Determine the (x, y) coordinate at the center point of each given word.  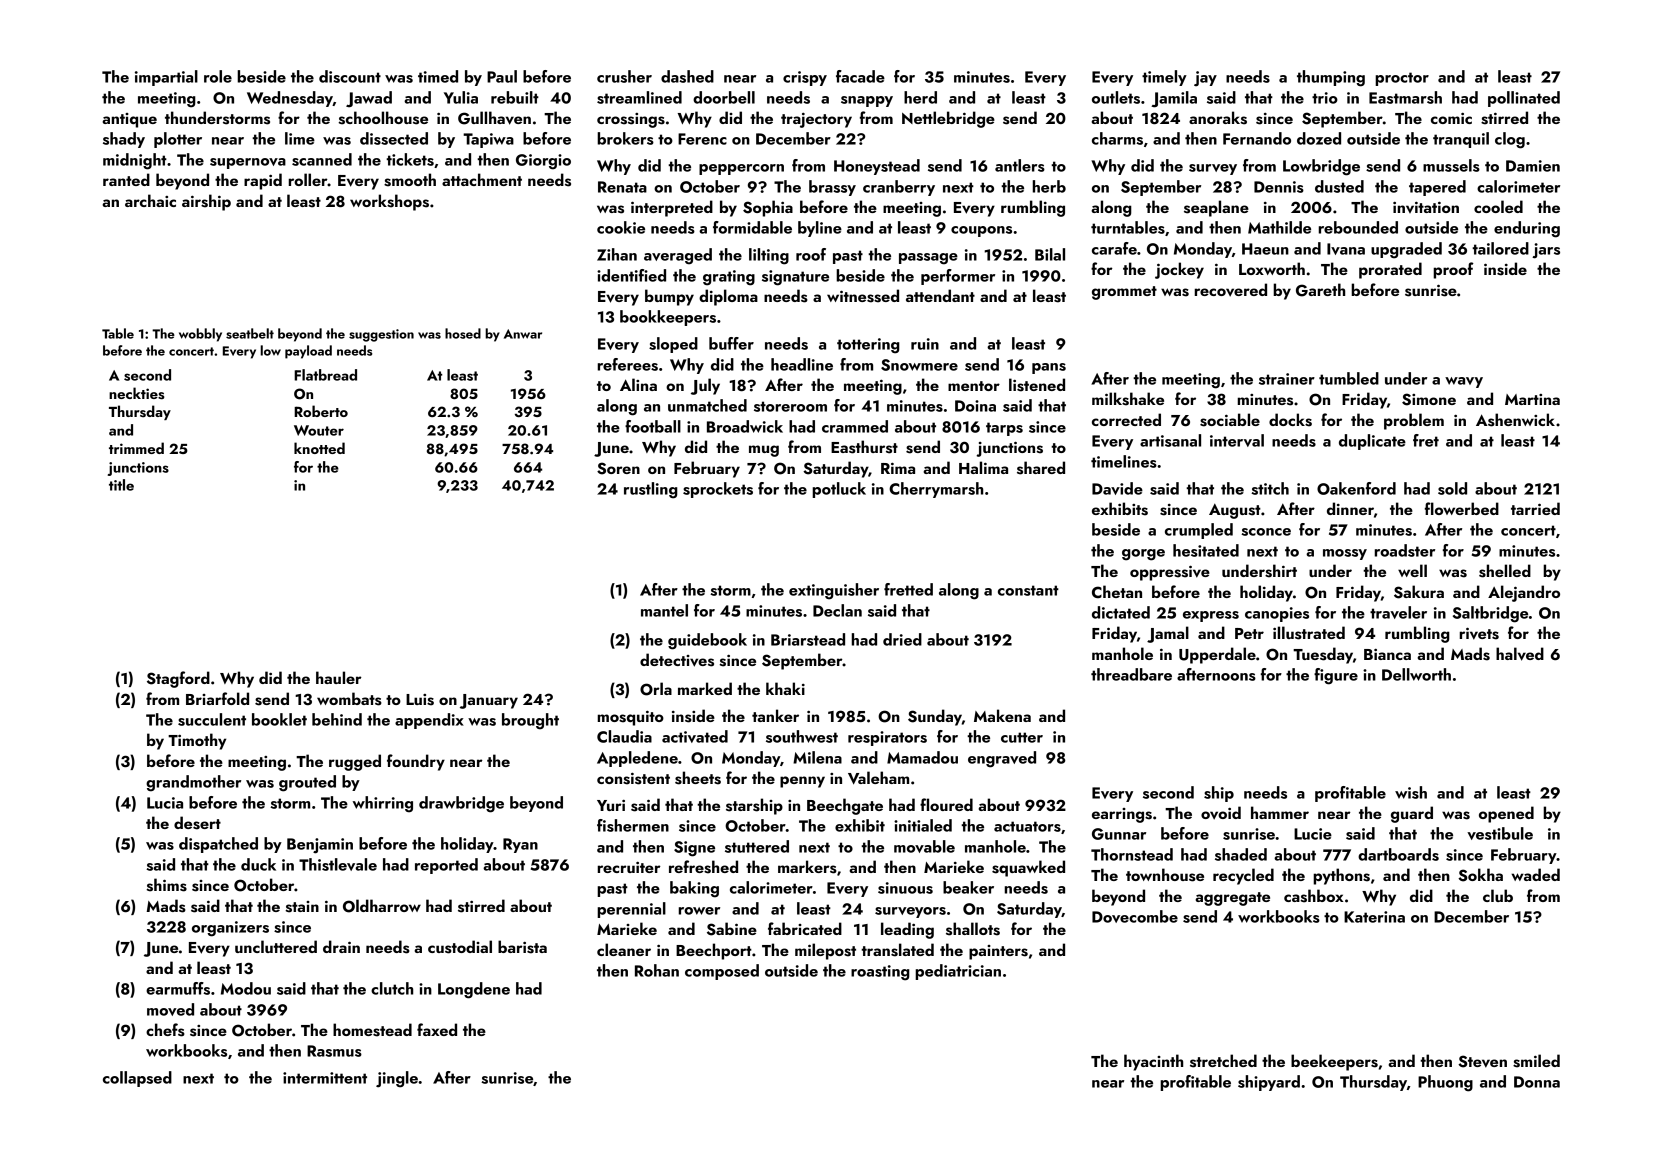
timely (1164, 78)
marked (705, 688)
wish (1411, 792)
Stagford (178, 679)
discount (350, 76)
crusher (624, 76)
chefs (165, 1030)
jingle (397, 1079)
